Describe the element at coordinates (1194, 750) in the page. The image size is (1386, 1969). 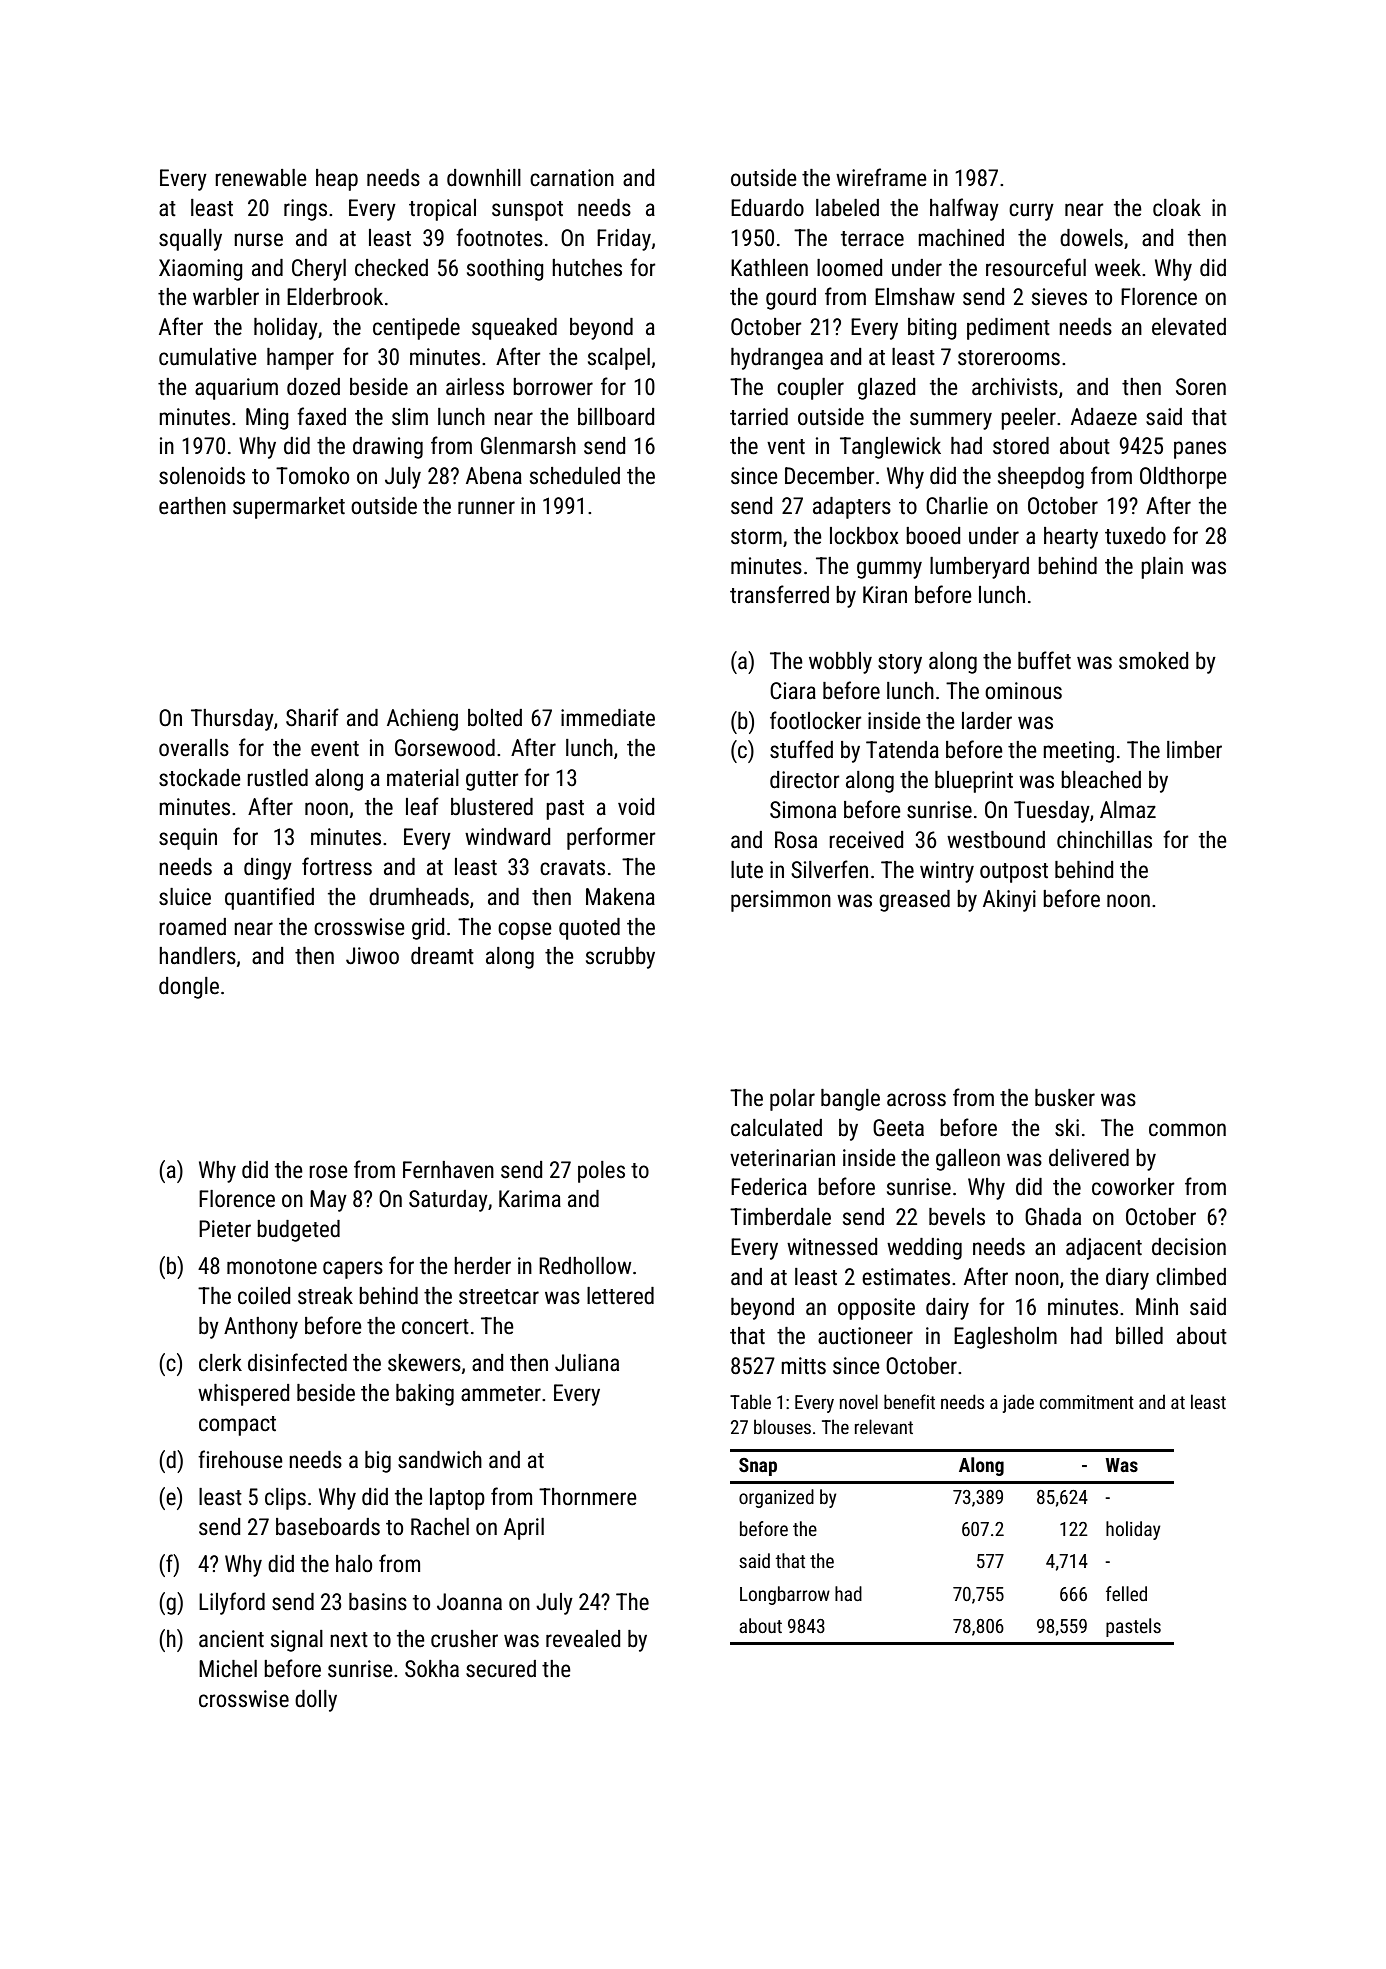
I see `limber` at that location.
